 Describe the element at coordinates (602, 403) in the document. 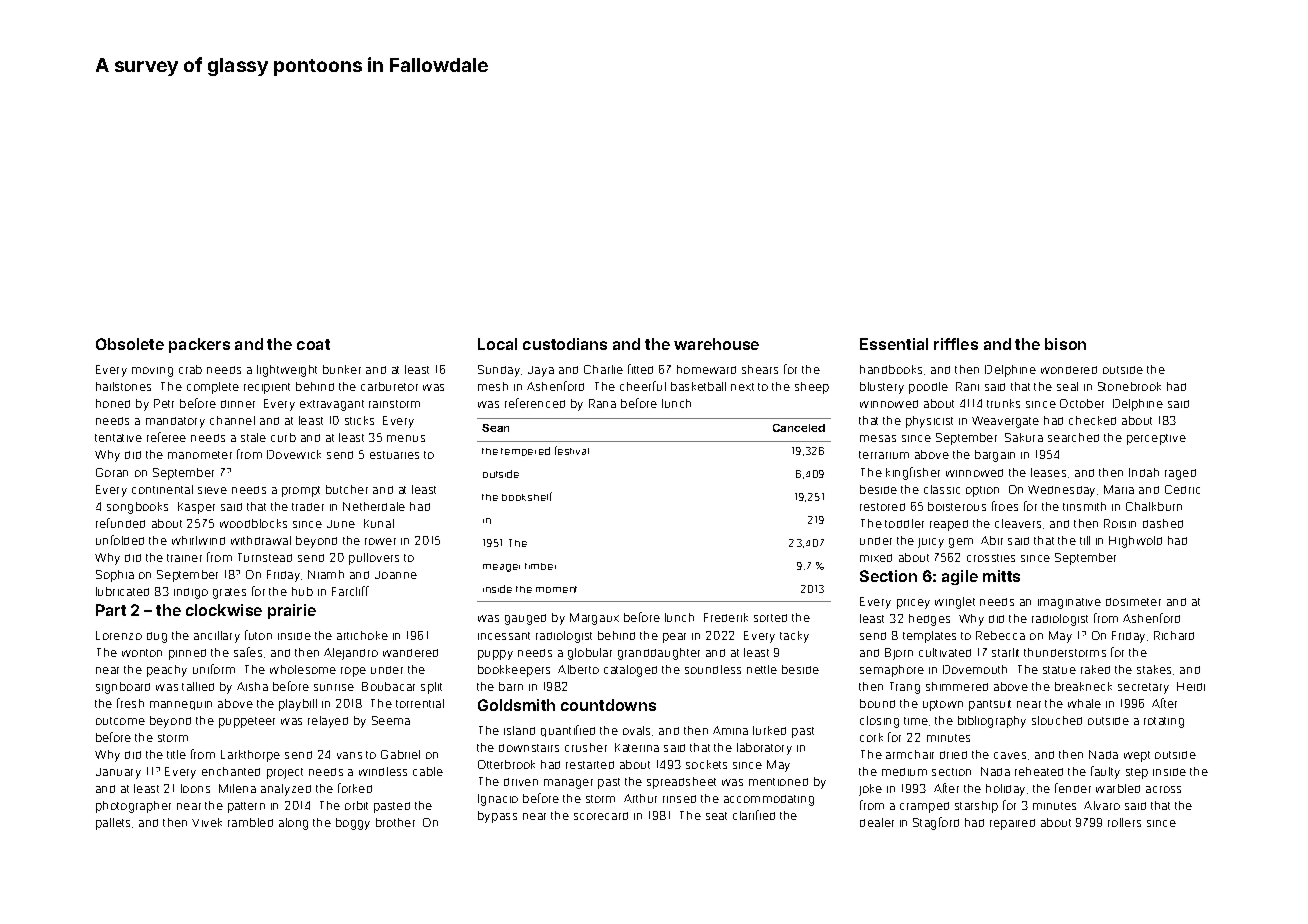

I see `Rana` at that location.
